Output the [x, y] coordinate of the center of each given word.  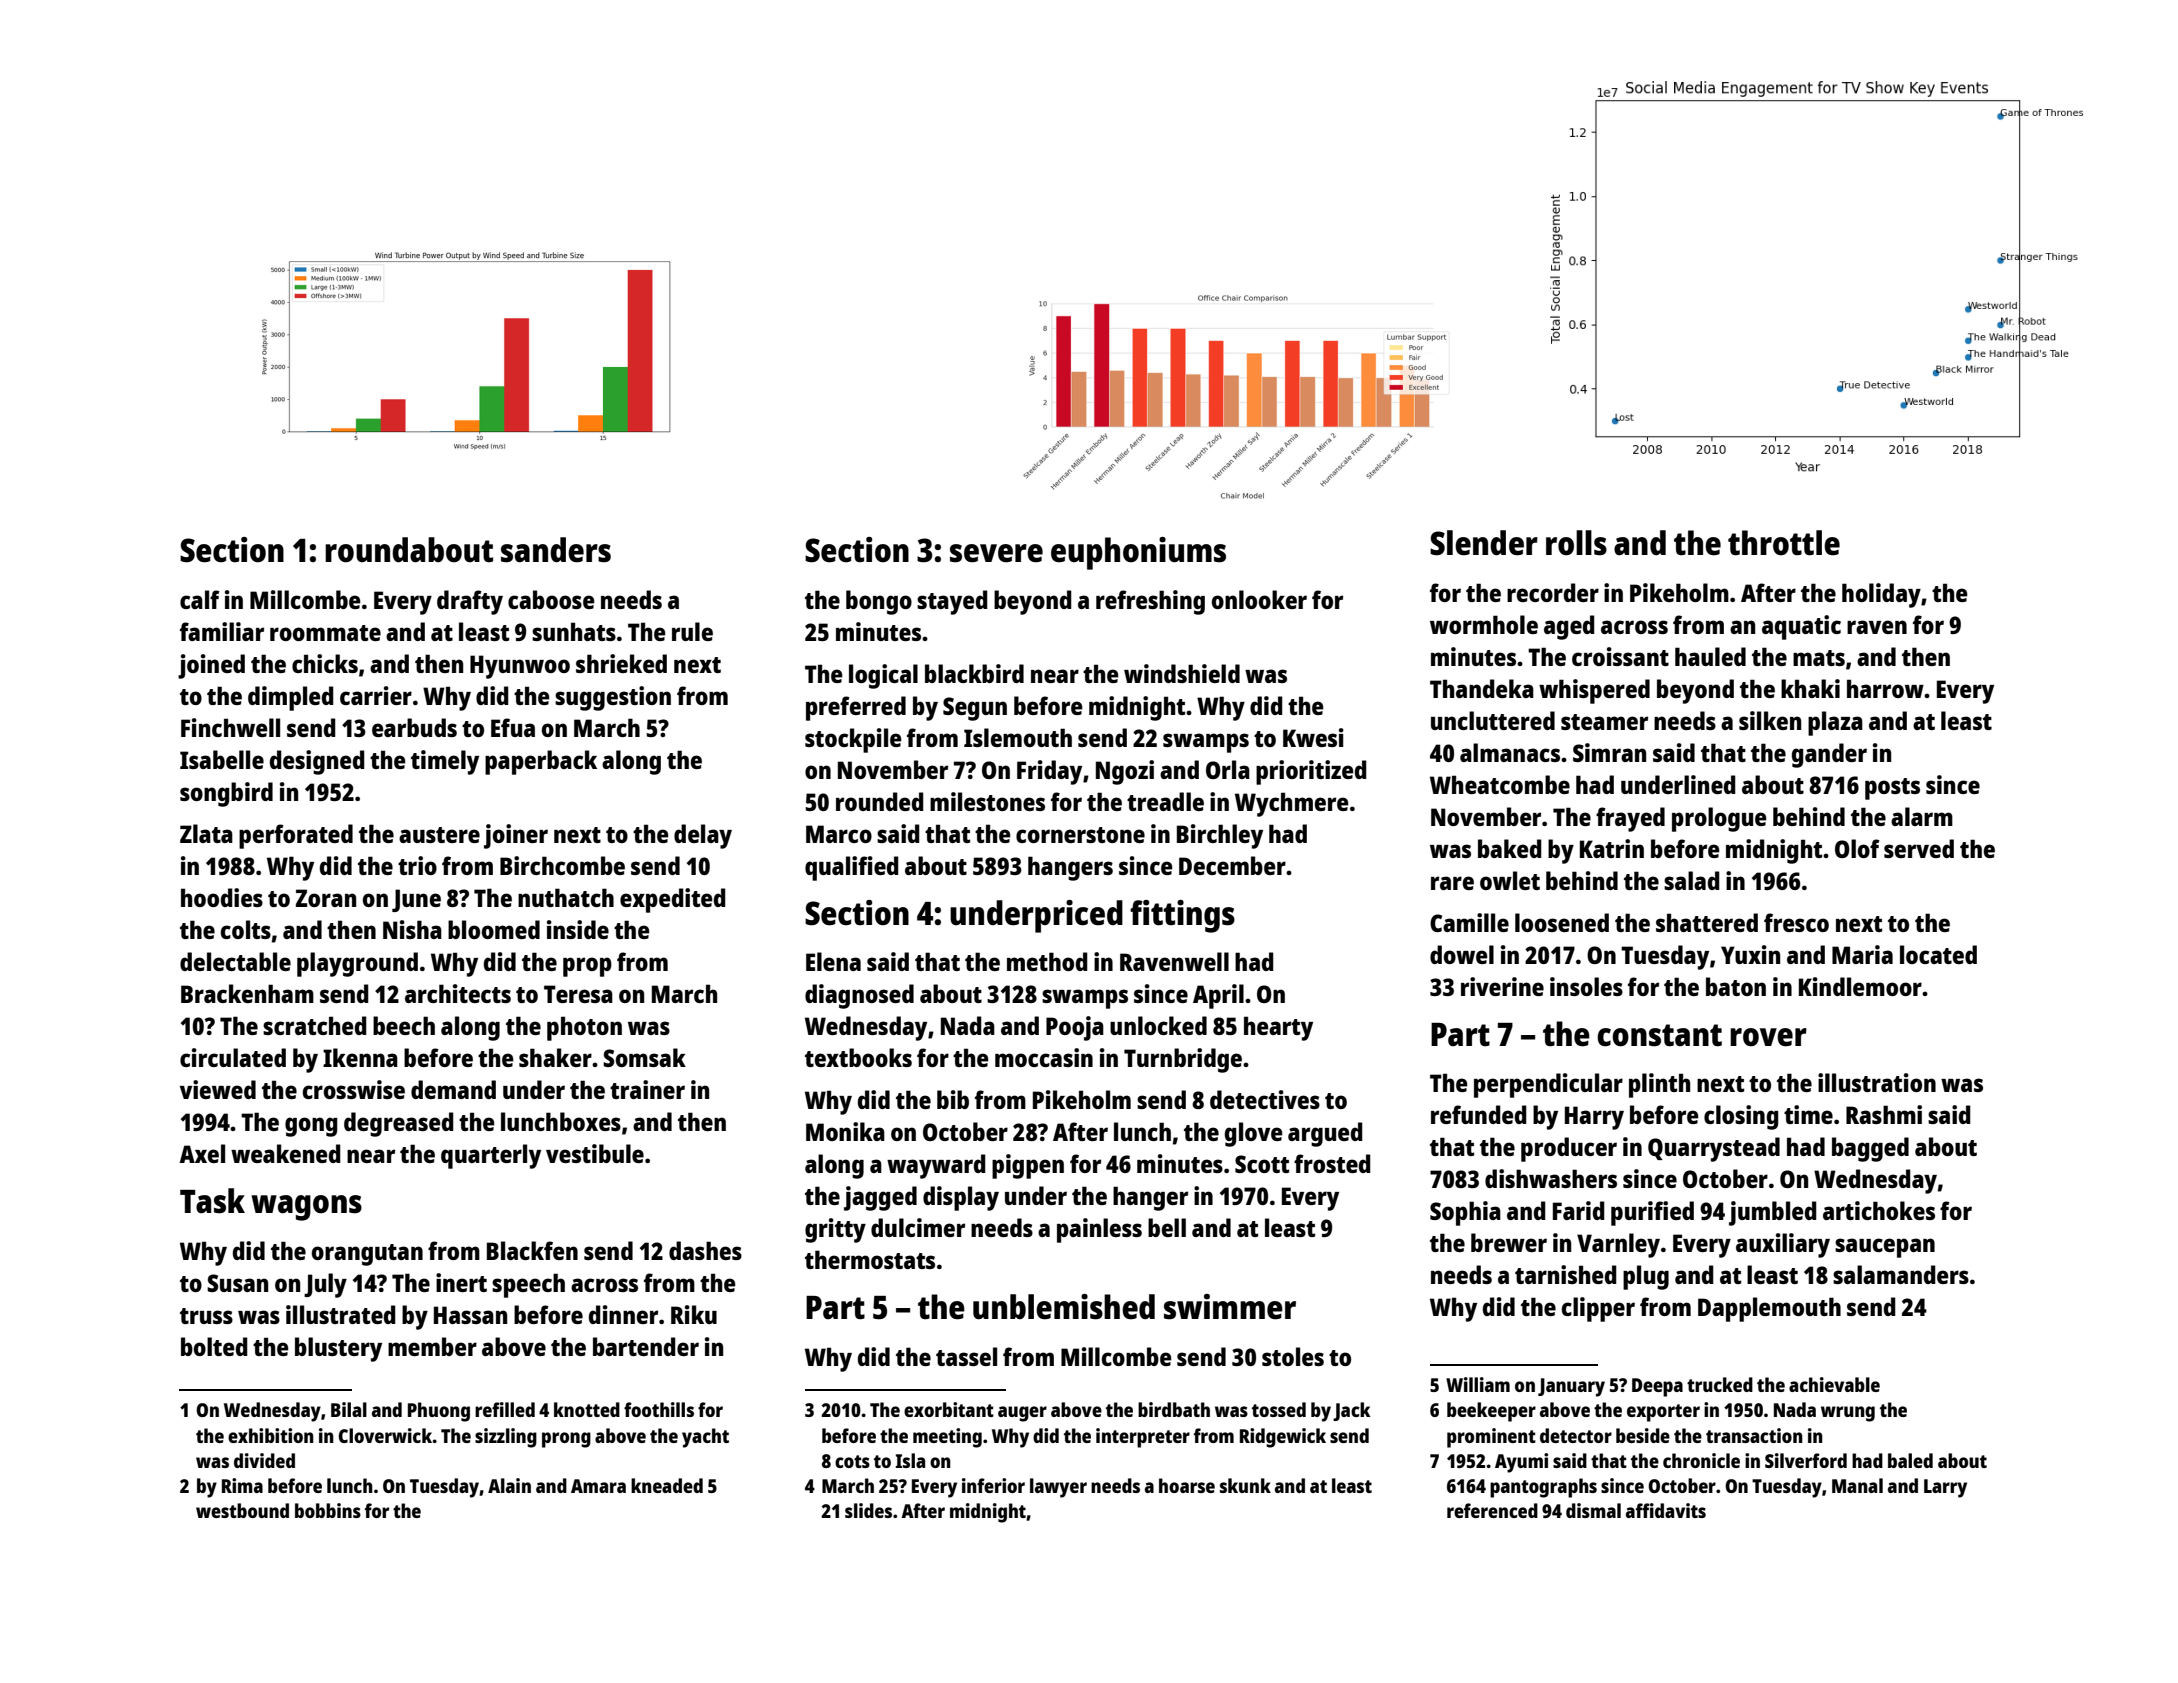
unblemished [1064, 1307]
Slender [1484, 543]
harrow [1885, 688]
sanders [556, 550]
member [432, 1346]
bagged [1870, 1149]
